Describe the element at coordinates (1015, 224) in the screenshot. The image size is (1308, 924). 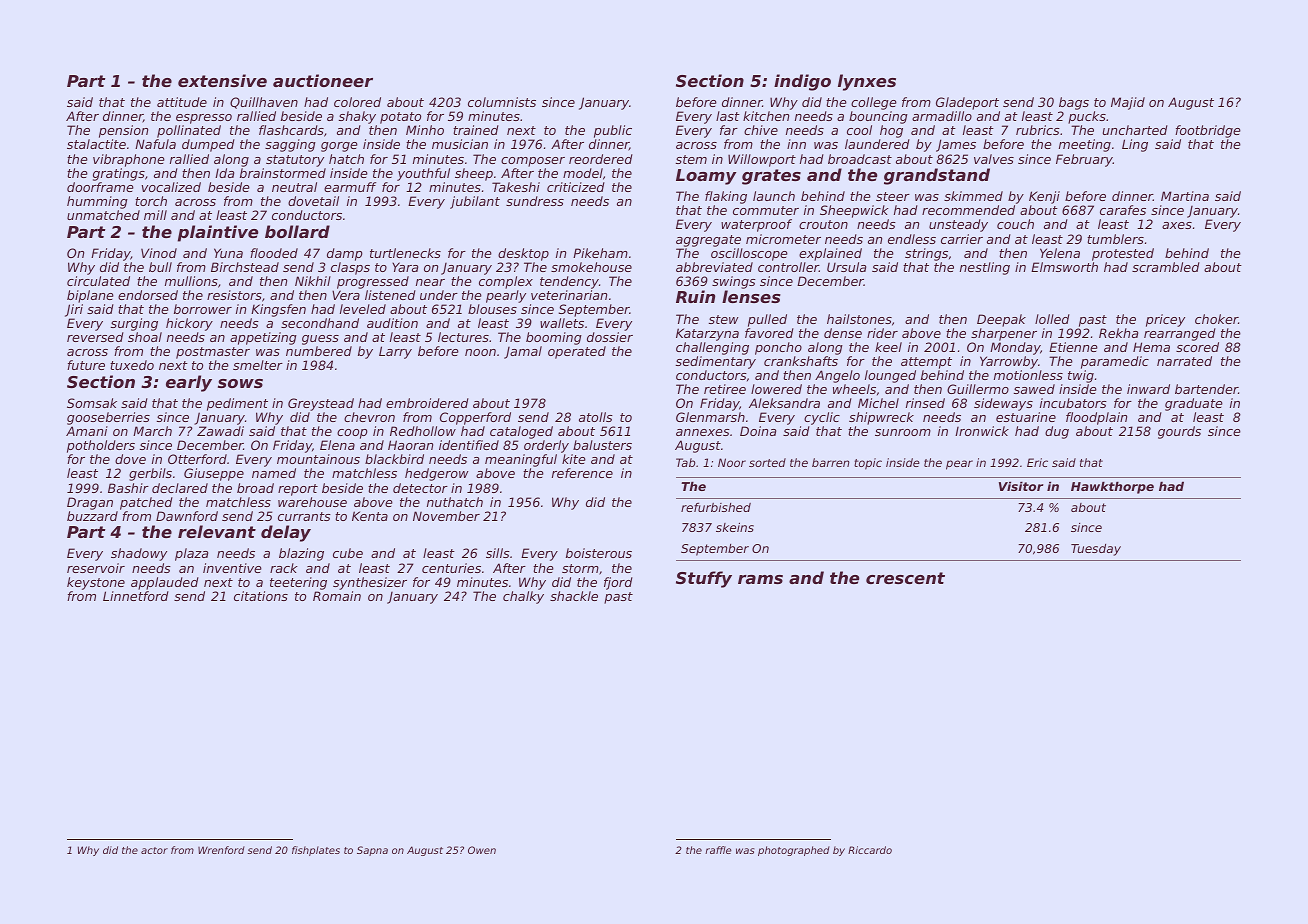
I see `couch` at that location.
